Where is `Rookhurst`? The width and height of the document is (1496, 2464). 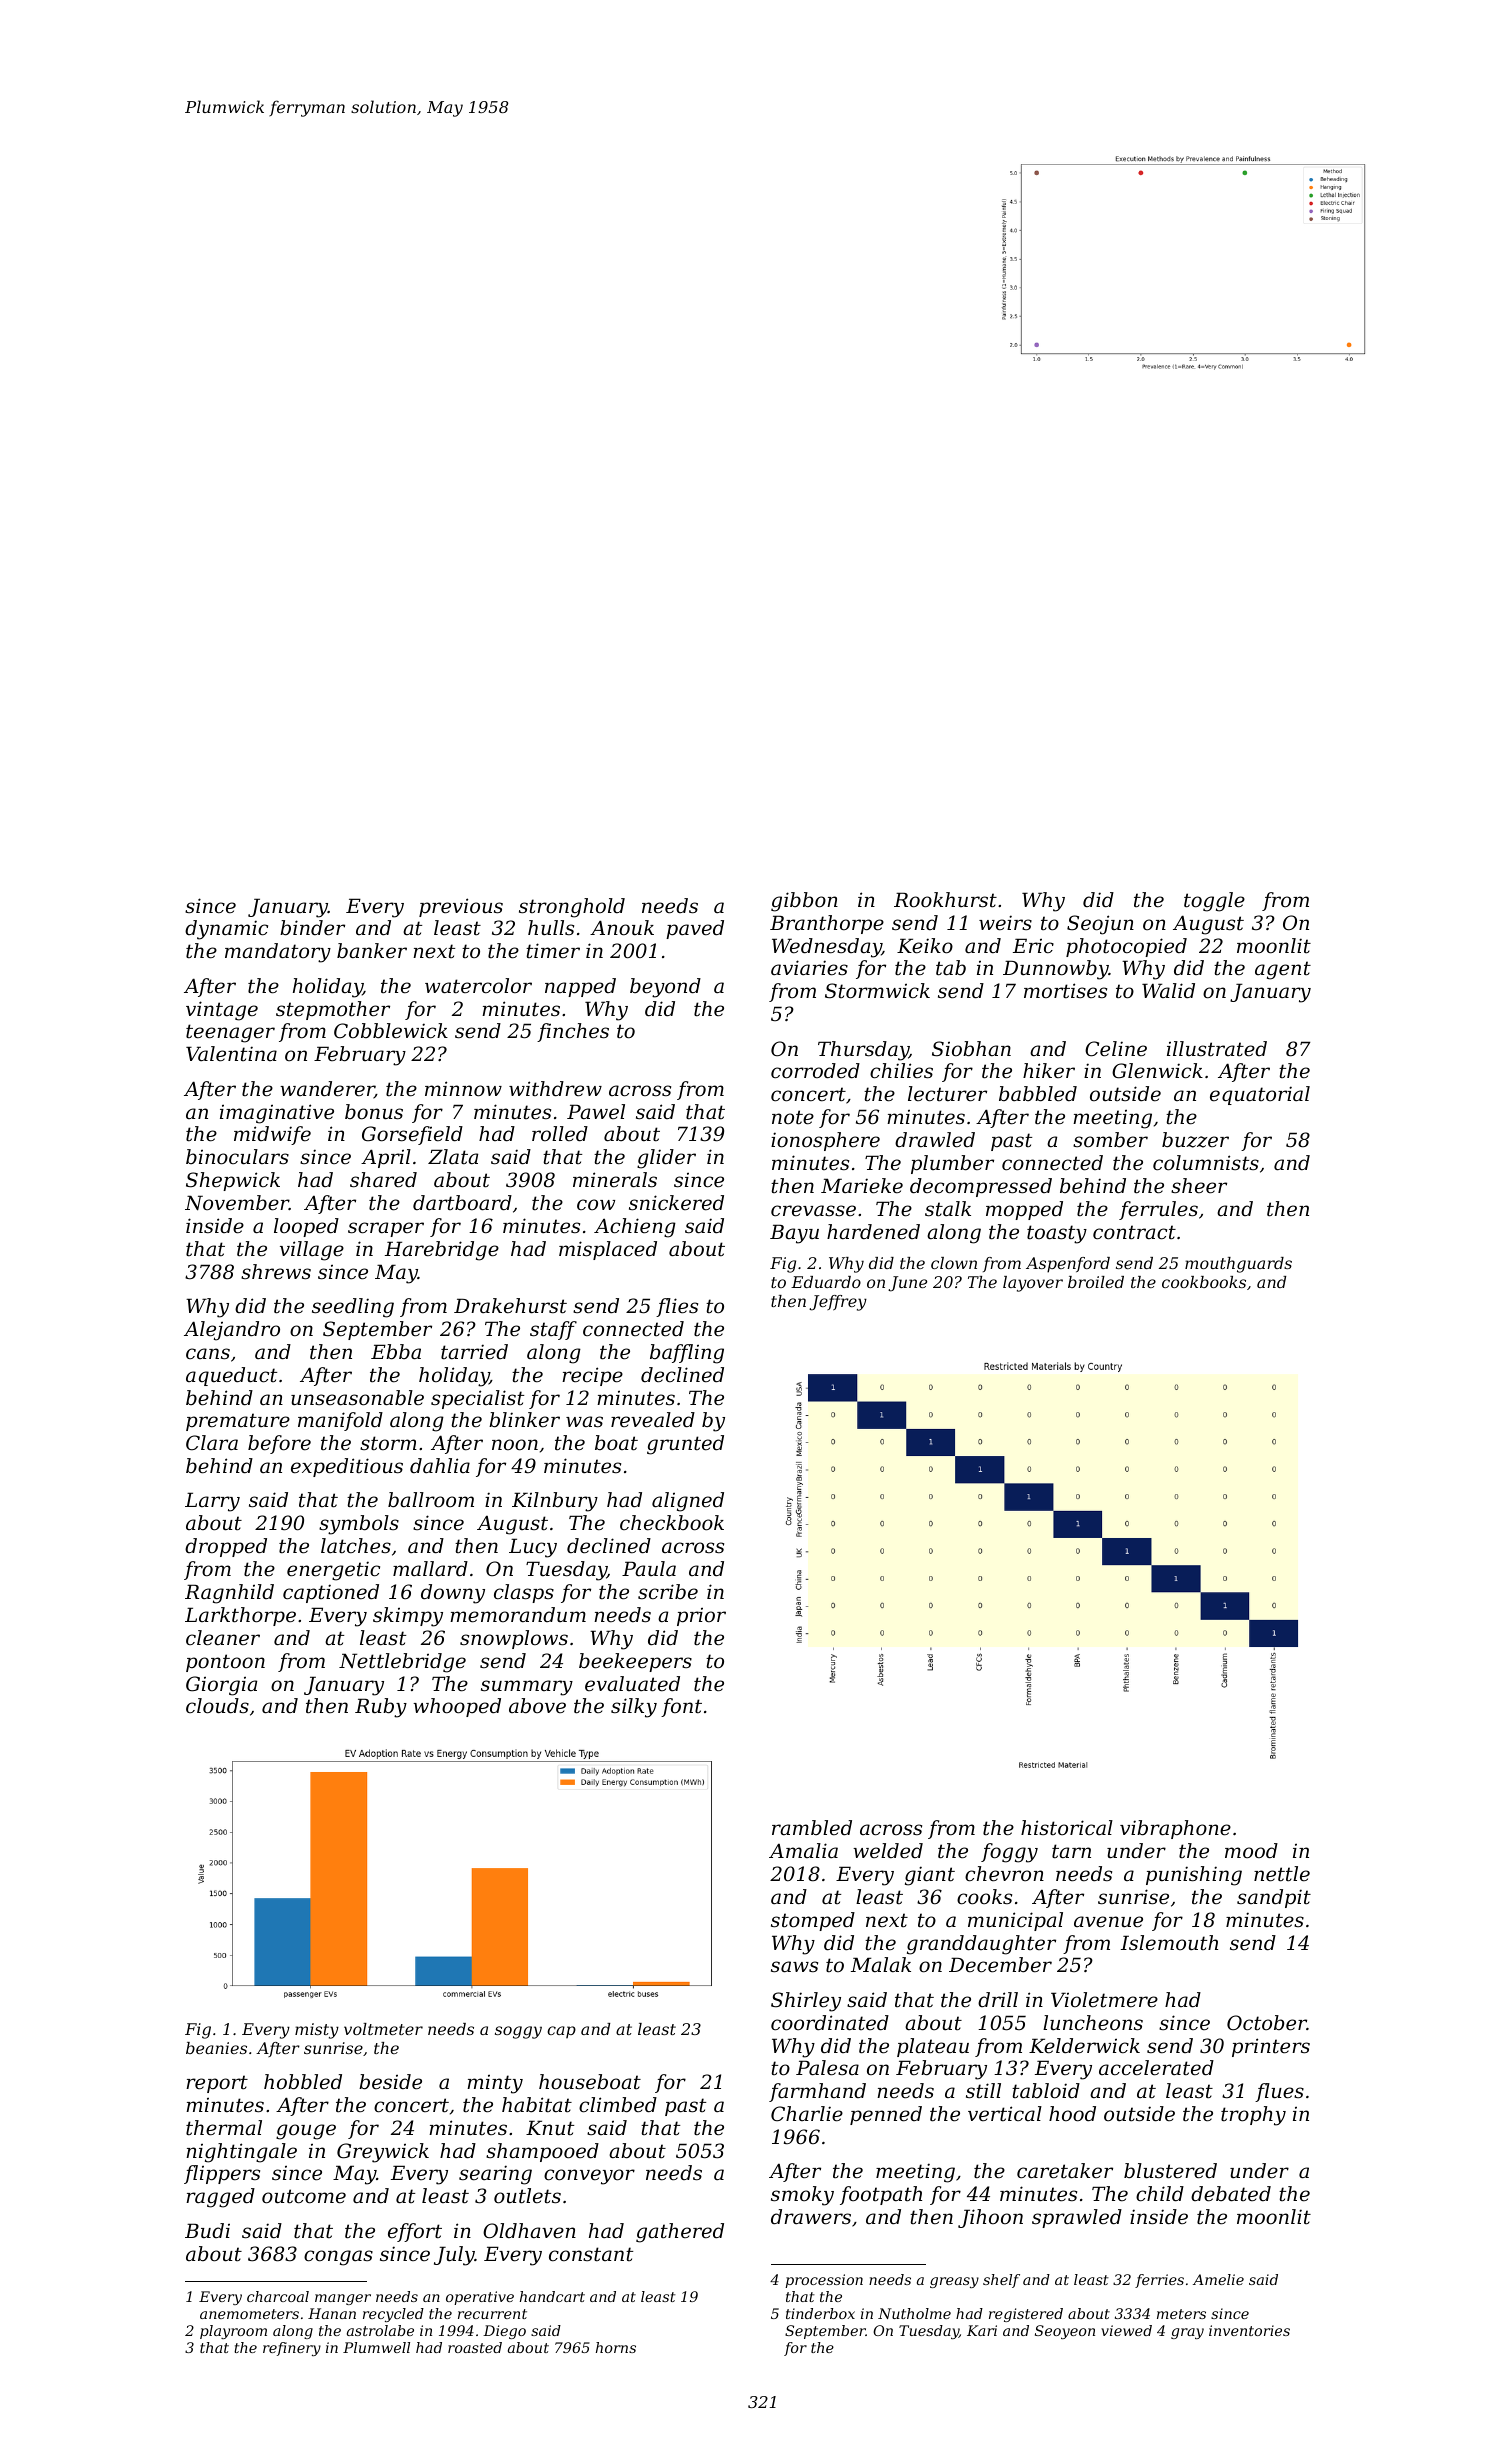 Rookhurst is located at coordinates (945, 900).
